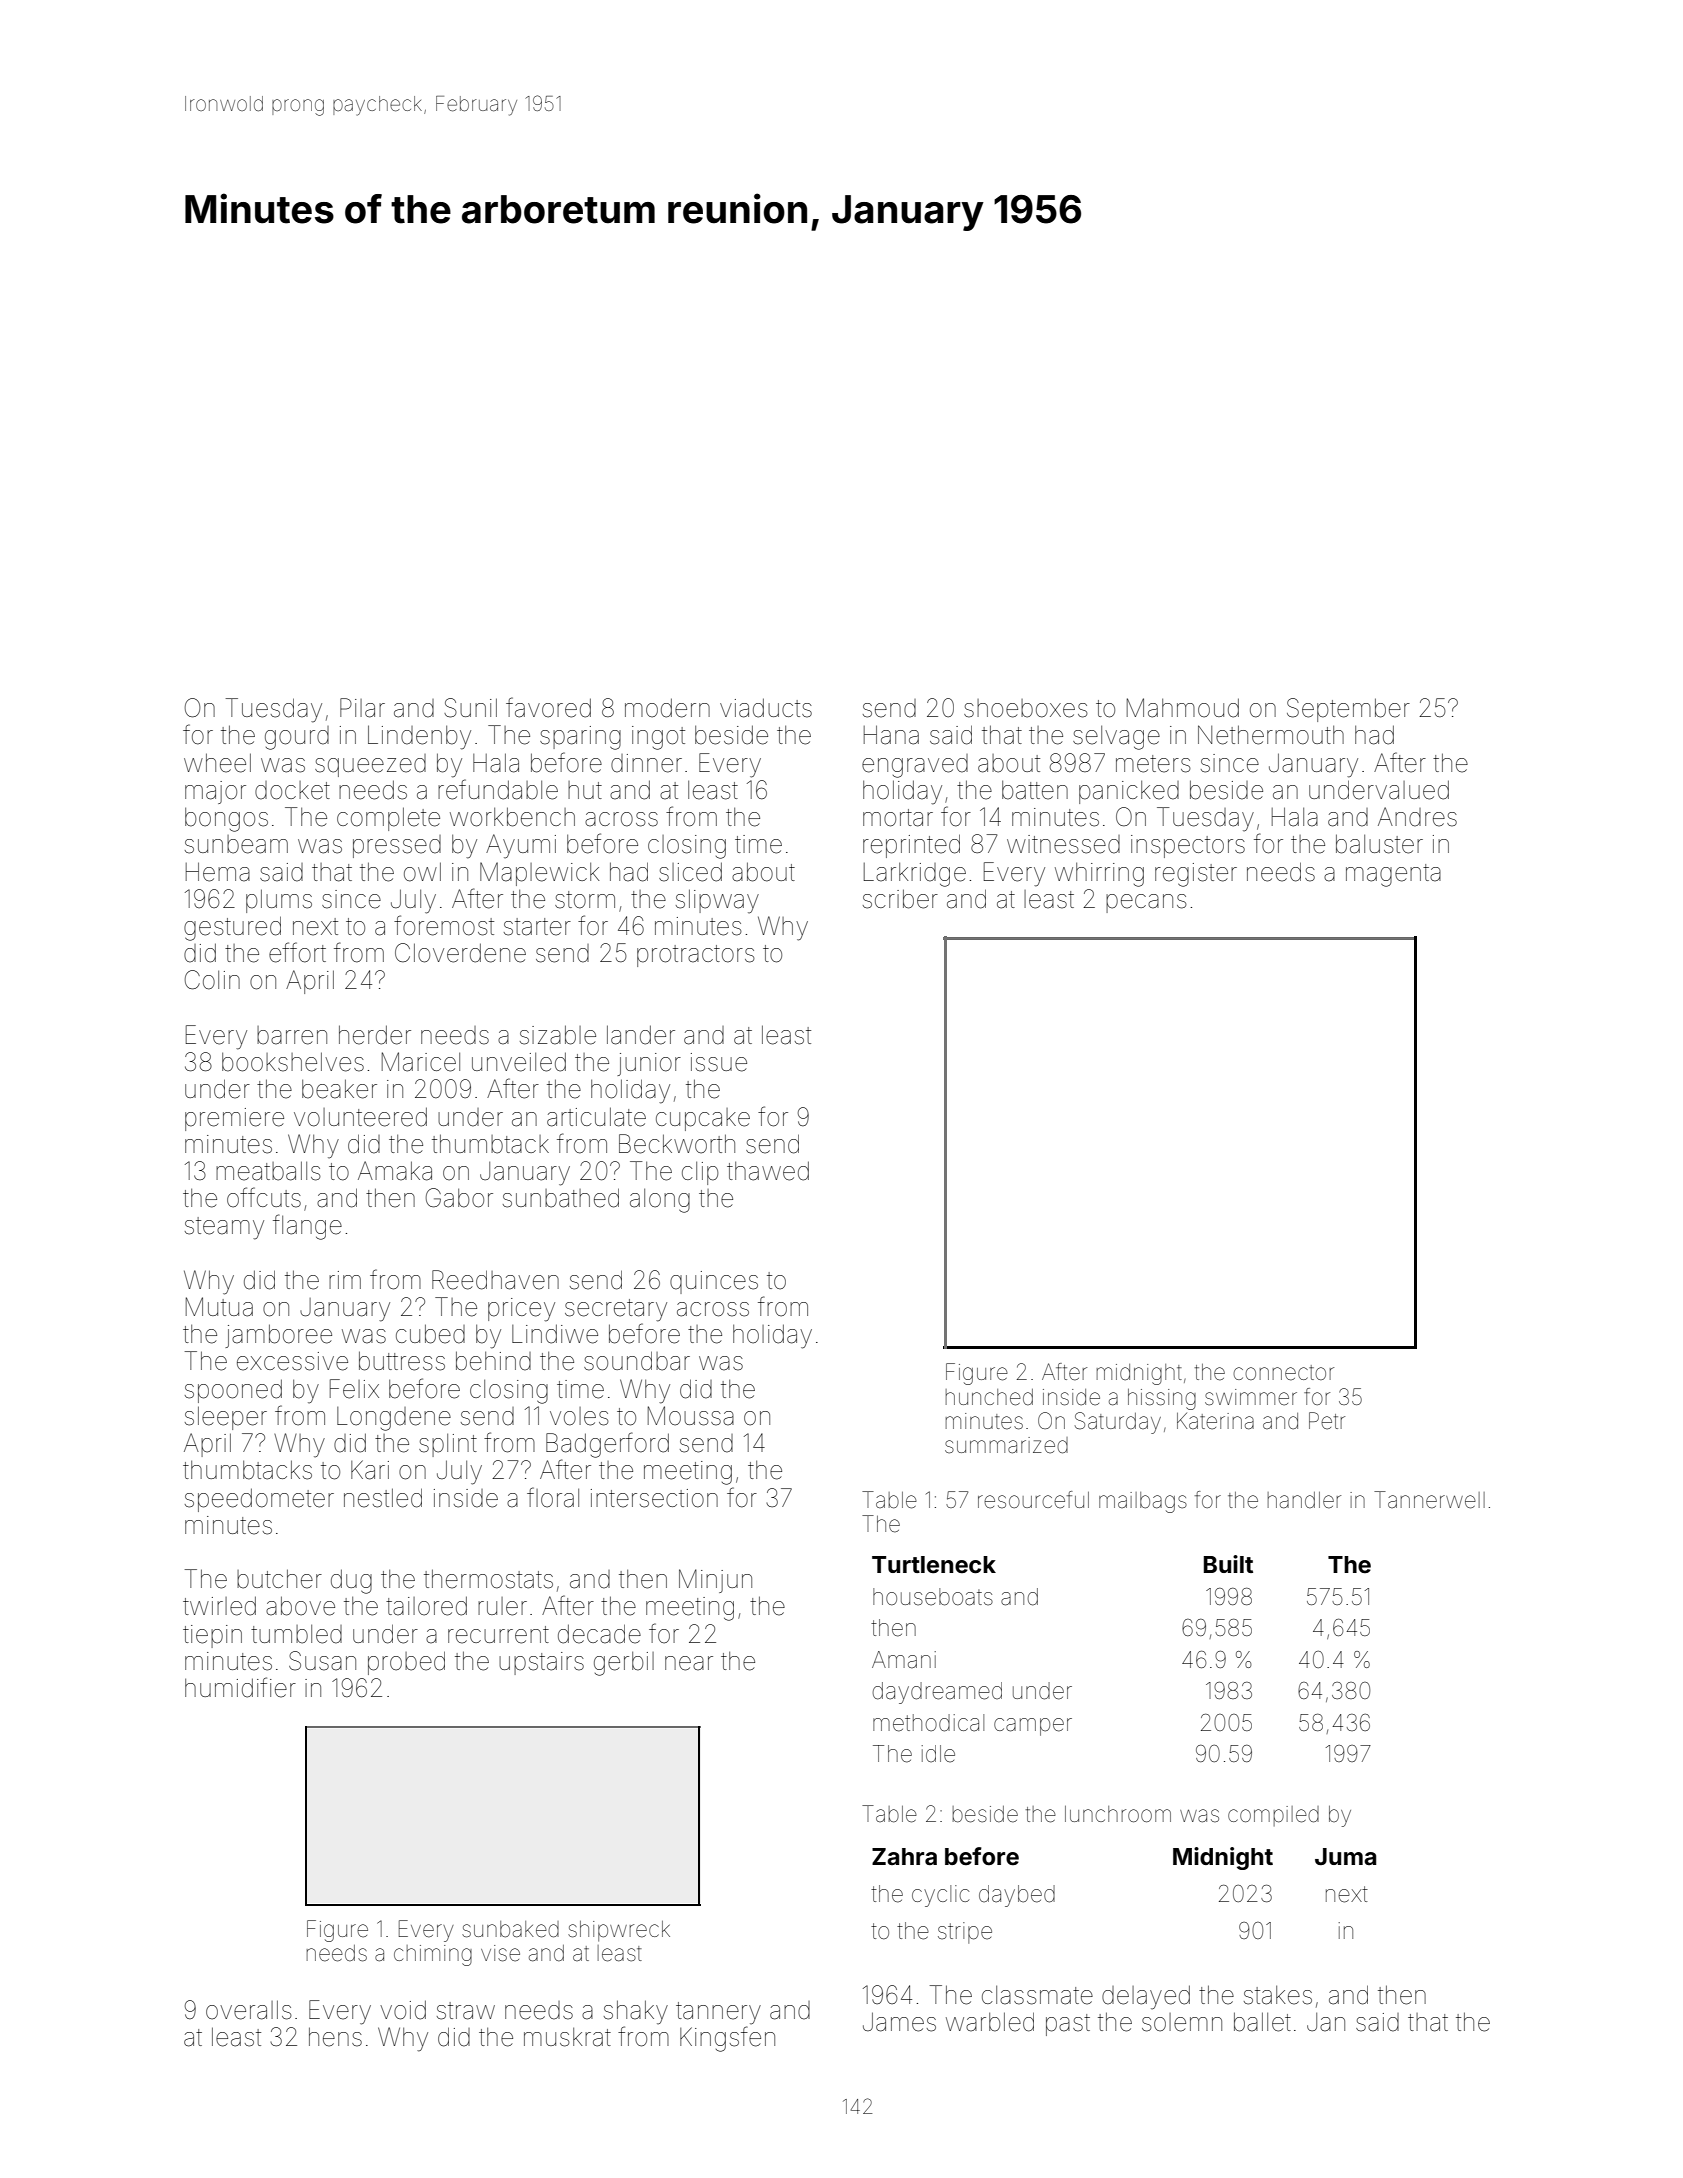 The width and height of the document is (1683, 2178). Describe the element at coordinates (1033, 1727) in the document. I see `camper` at that location.
